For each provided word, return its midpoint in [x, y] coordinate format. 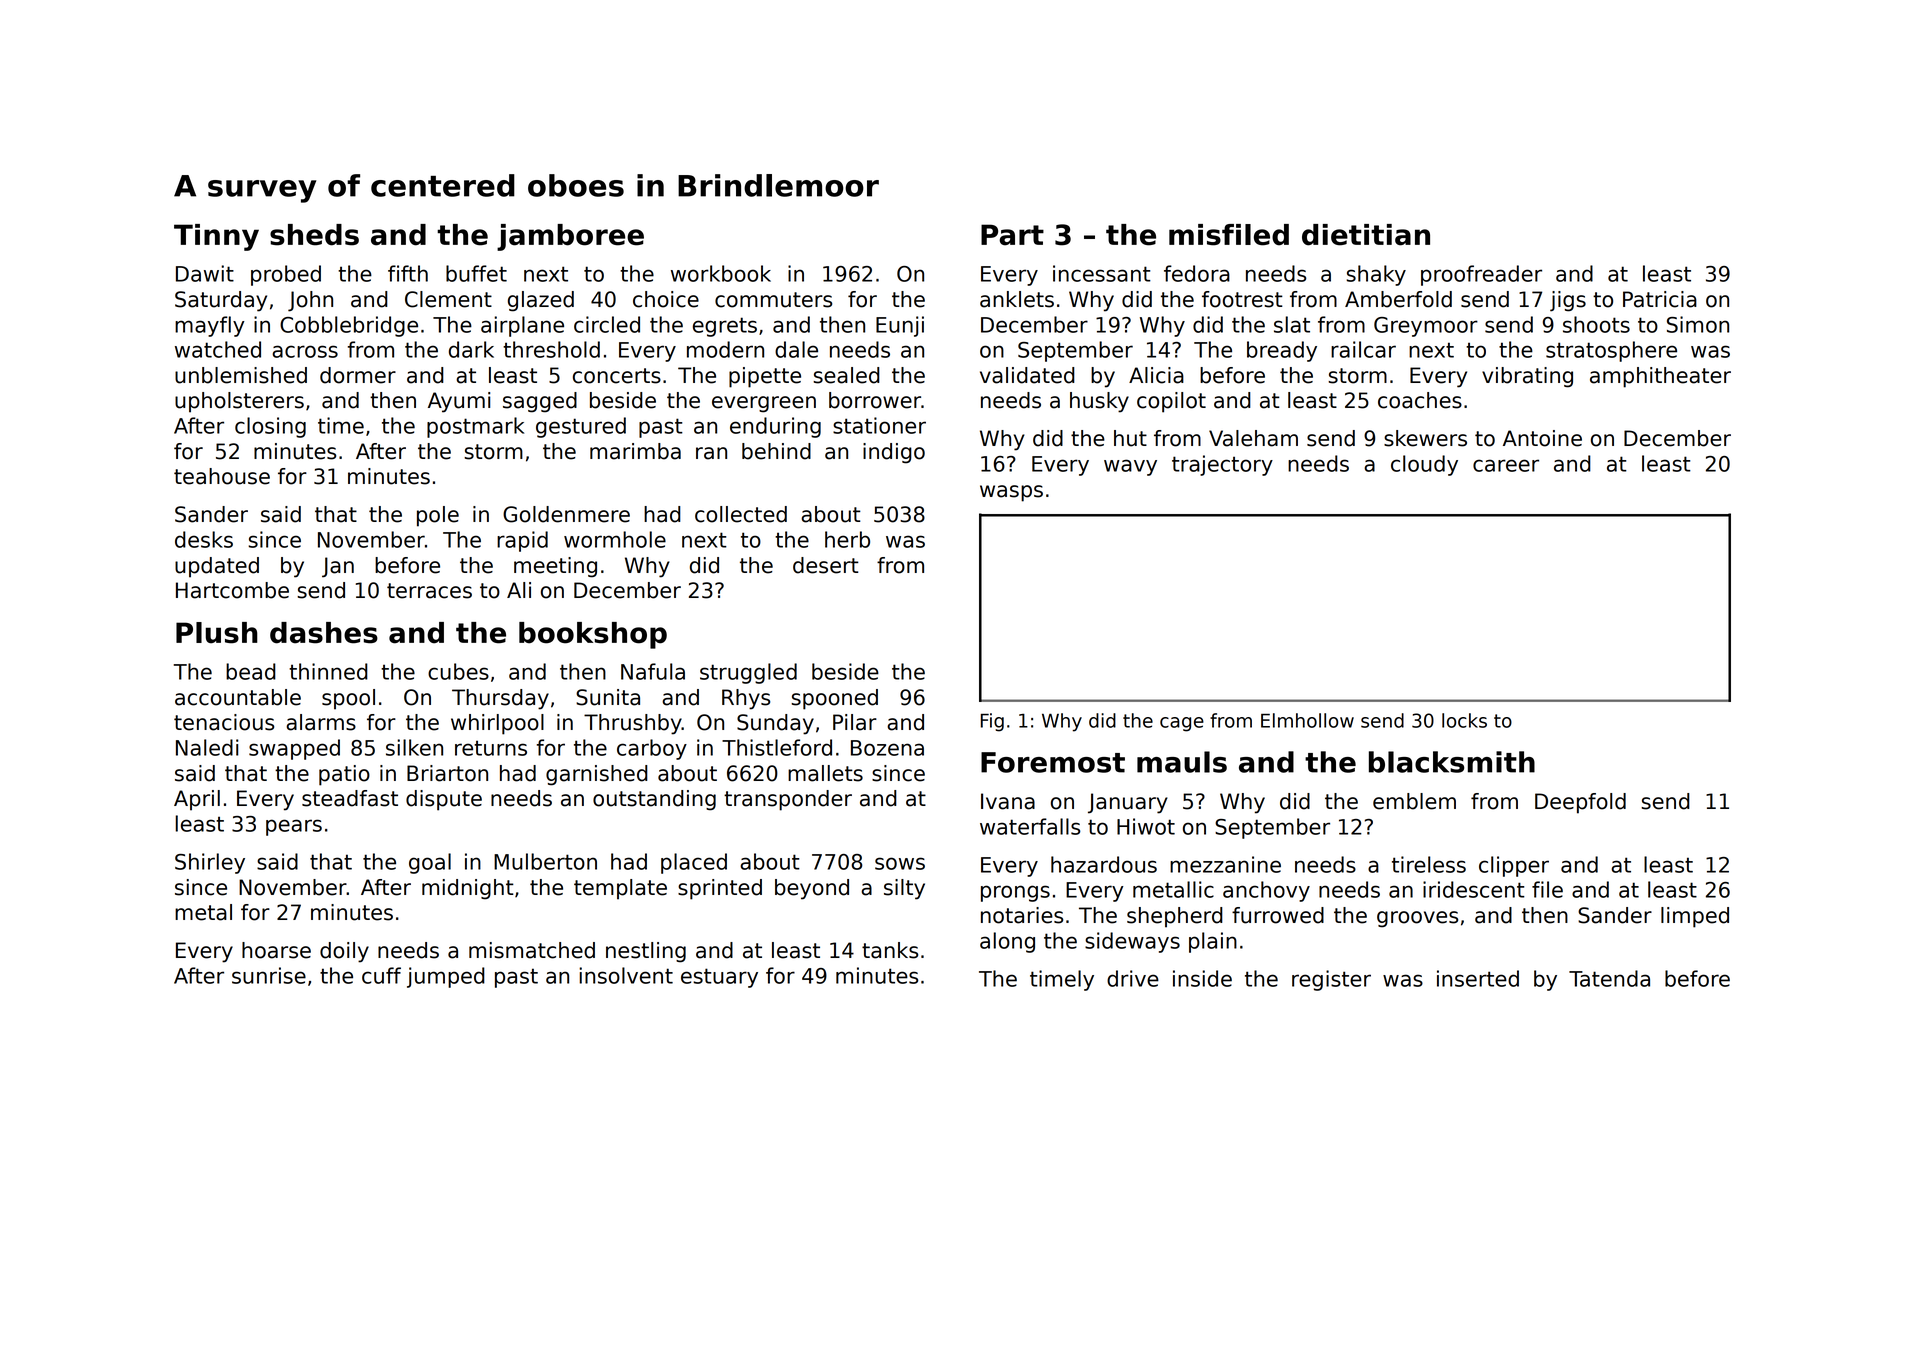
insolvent [626, 975]
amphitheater [1660, 377]
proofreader [1481, 275]
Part [1012, 235]
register [1331, 980]
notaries [1022, 915]
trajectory [1222, 465]
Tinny [216, 237]
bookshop [593, 635]
